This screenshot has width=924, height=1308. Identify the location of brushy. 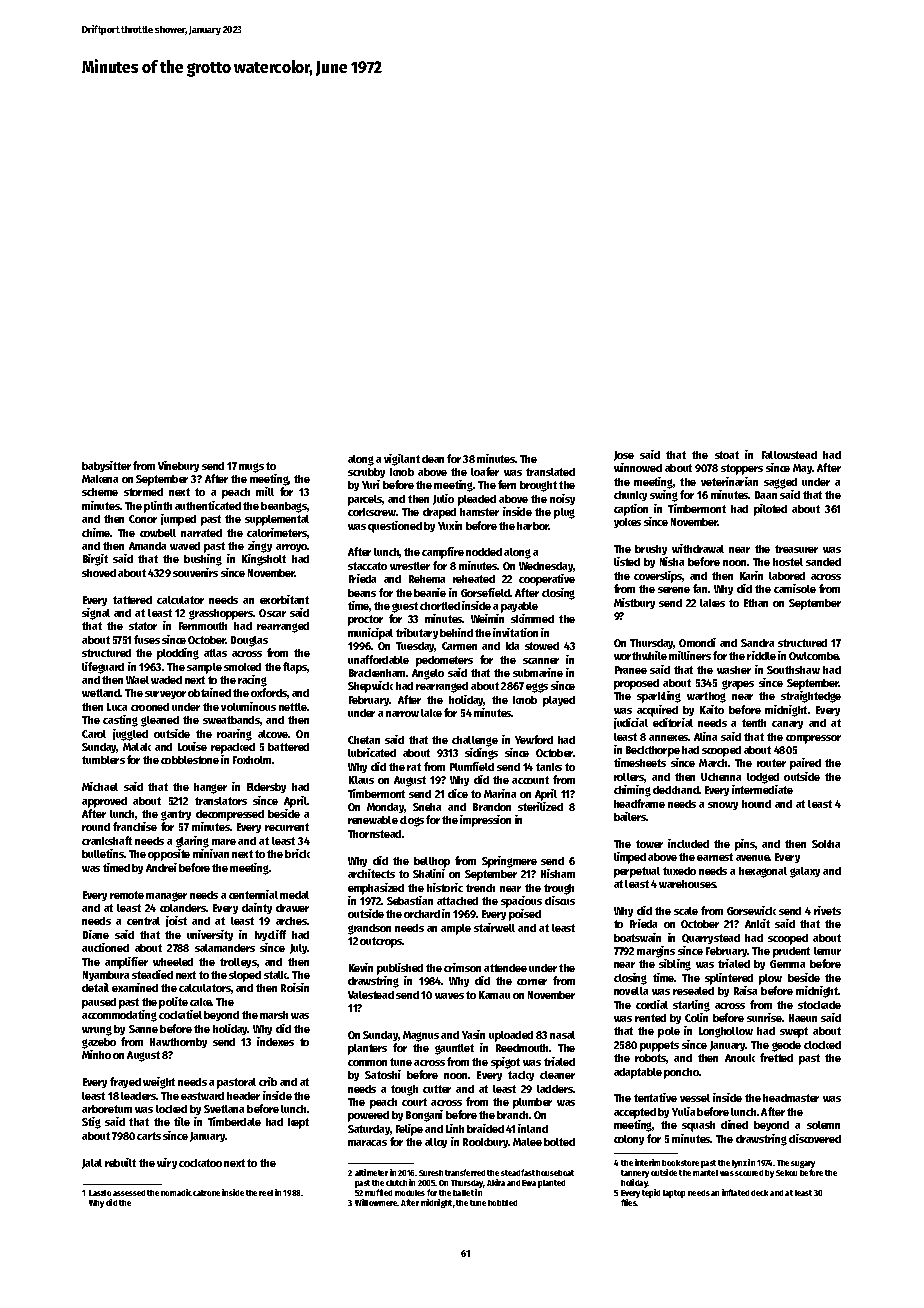
(651, 550).
